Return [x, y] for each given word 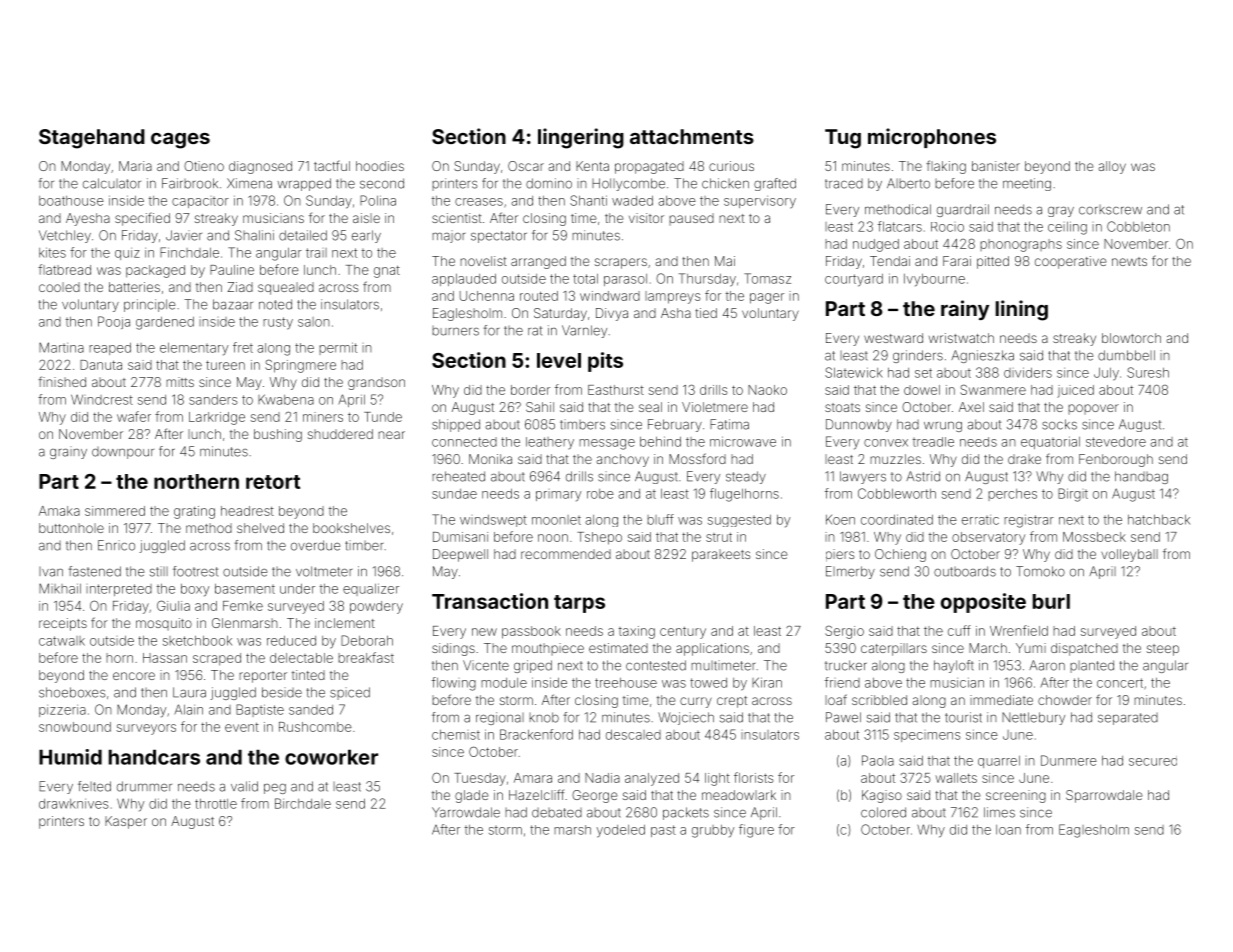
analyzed [652, 779]
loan [1008, 830]
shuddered [340, 434]
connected [464, 442]
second [382, 183]
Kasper [126, 822]
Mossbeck [1094, 537]
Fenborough [1116, 460]
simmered [115, 511]
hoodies [380, 166]
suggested [739, 521]
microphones [932, 138]
